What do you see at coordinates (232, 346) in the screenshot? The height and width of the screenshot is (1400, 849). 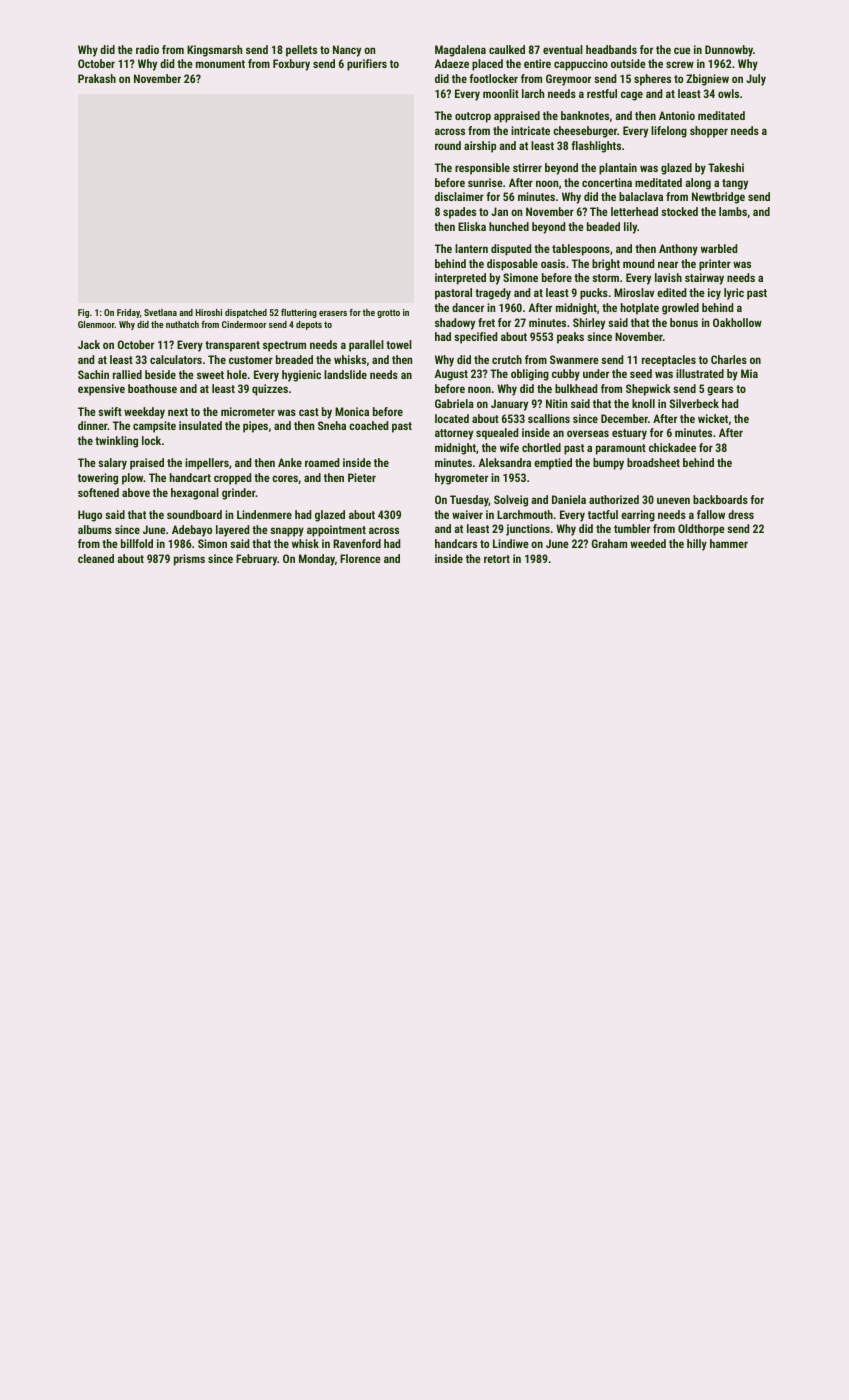 I see `transparent` at bounding box center [232, 346].
